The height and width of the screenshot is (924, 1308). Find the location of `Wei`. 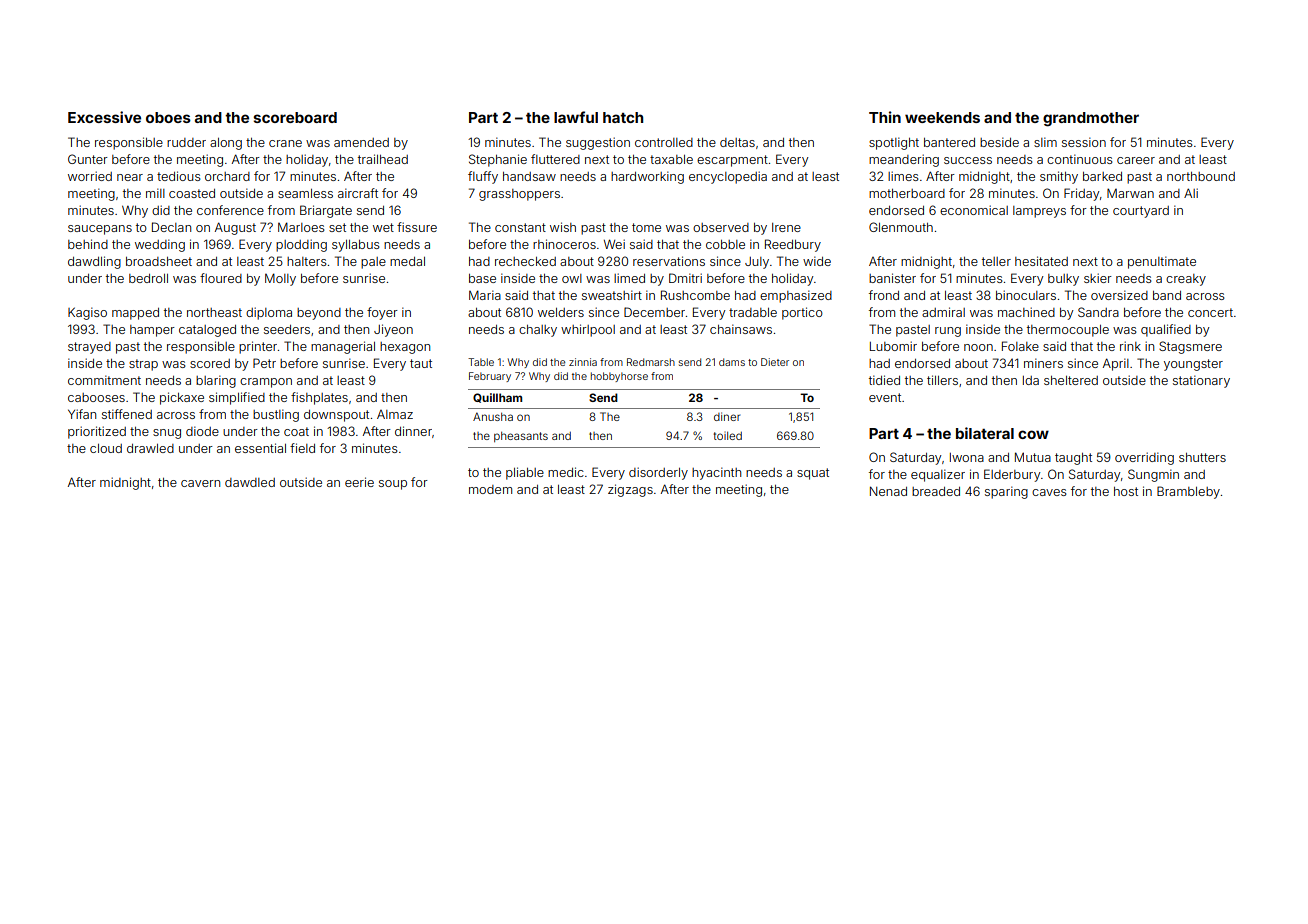

Wei is located at coordinates (614, 244).
